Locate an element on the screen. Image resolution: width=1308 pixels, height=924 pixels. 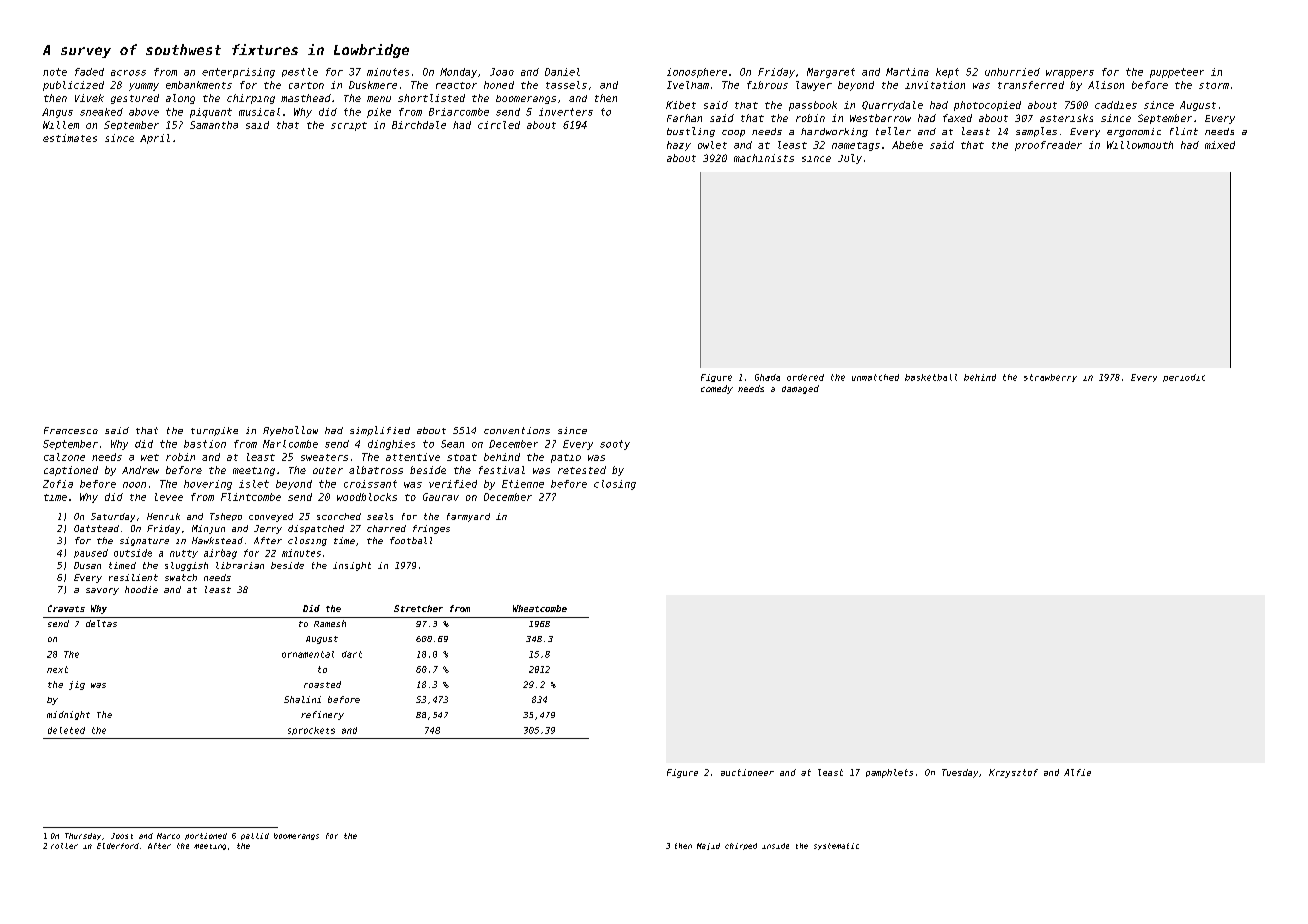
Oatstead is located at coordinates (96, 528).
